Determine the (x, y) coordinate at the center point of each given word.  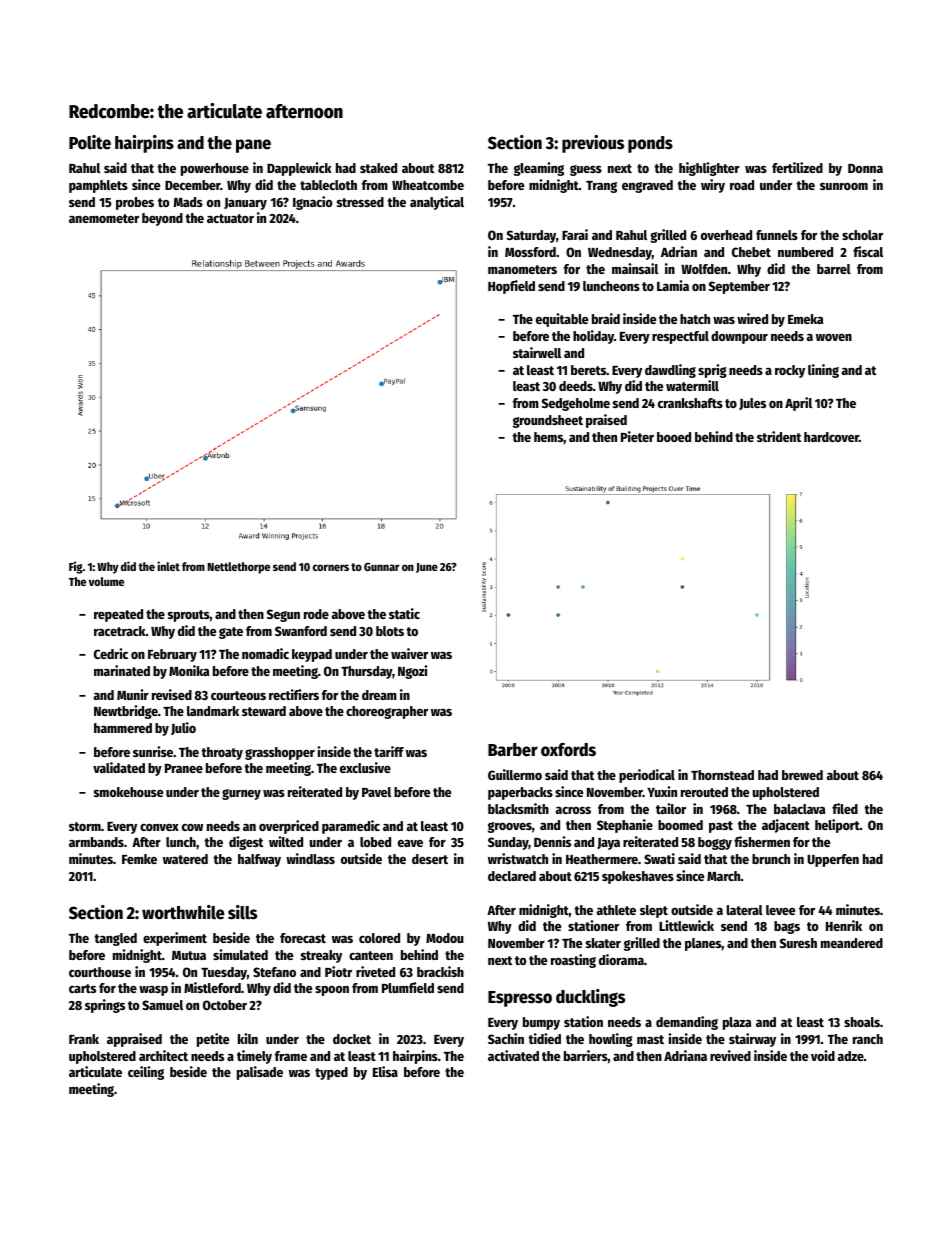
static (404, 613)
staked (378, 168)
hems (548, 437)
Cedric (111, 653)
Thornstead (722, 775)
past (721, 827)
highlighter (709, 169)
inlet (168, 566)
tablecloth (328, 185)
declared (512, 876)
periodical (647, 776)
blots (390, 631)
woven (834, 337)
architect (163, 1055)
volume (106, 581)
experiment (175, 939)
